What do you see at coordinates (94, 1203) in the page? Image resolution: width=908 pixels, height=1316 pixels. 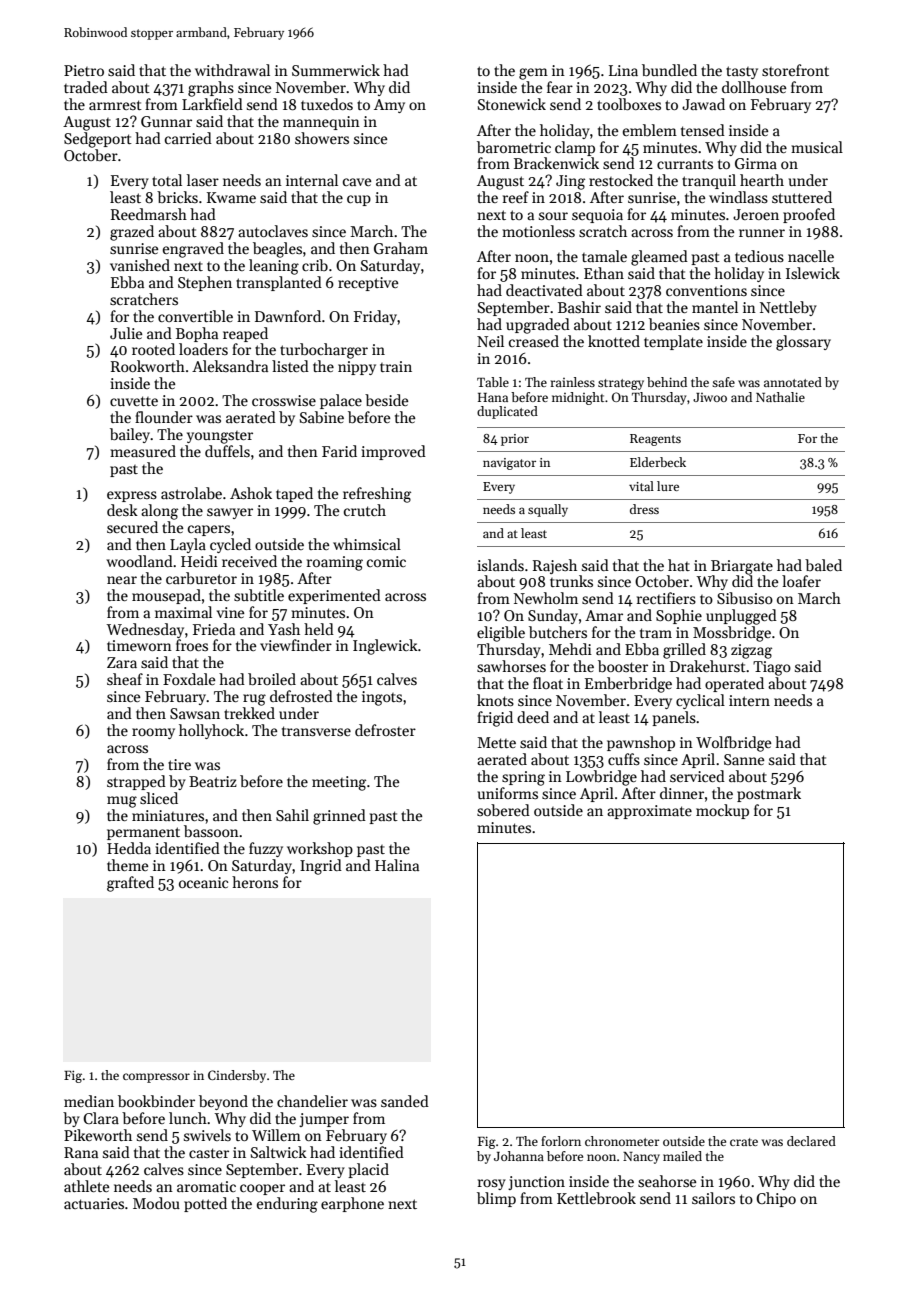 I see `actuaries` at bounding box center [94, 1203].
